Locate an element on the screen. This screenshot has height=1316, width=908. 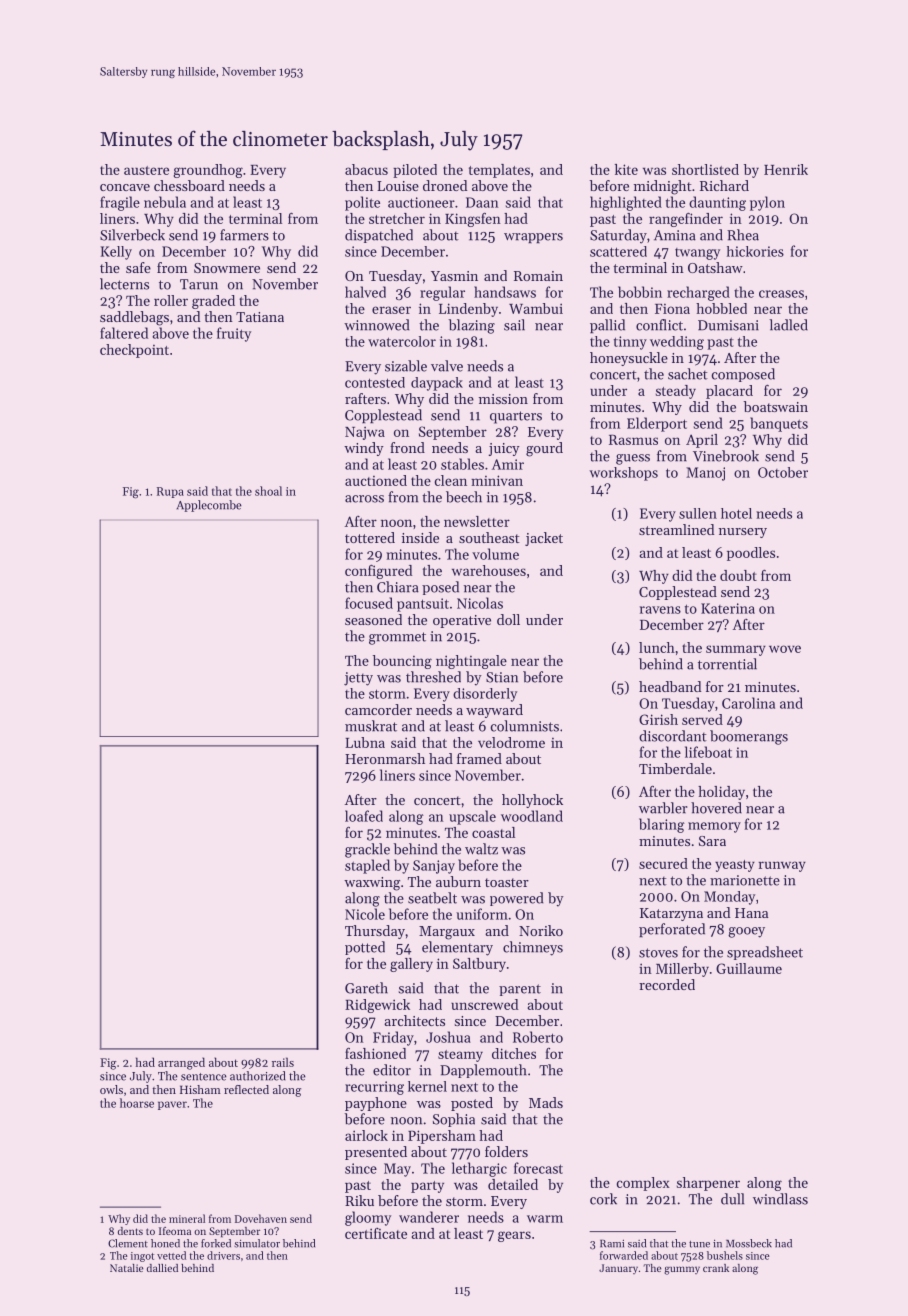
powered is located at coordinates (516, 899).
